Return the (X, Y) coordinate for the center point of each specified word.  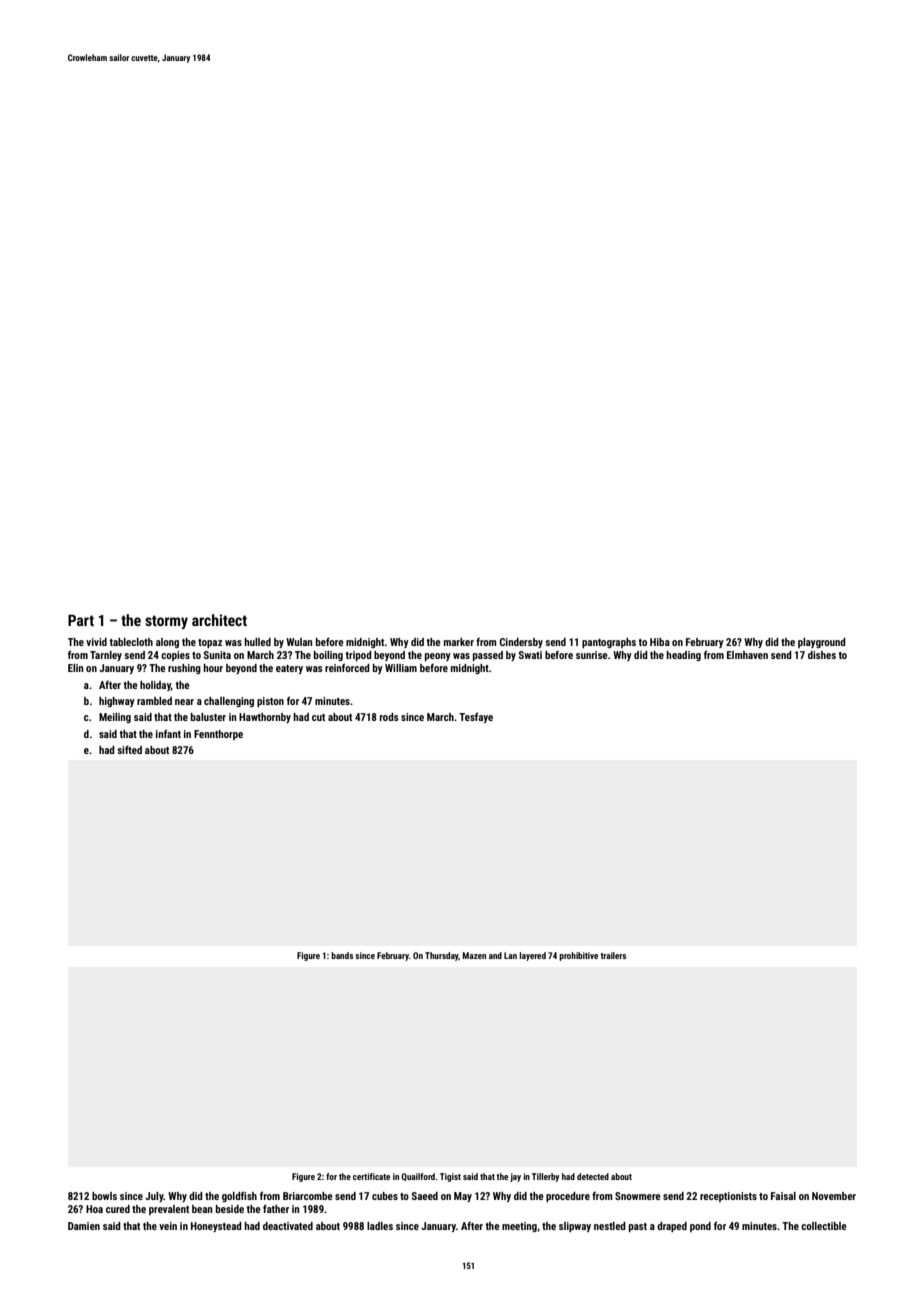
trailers (613, 955)
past (638, 1227)
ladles (380, 1226)
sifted (129, 750)
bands (342, 955)
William (401, 668)
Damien (84, 1226)
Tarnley (106, 656)
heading (683, 656)
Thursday (442, 956)
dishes (822, 655)
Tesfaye (476, 718)
